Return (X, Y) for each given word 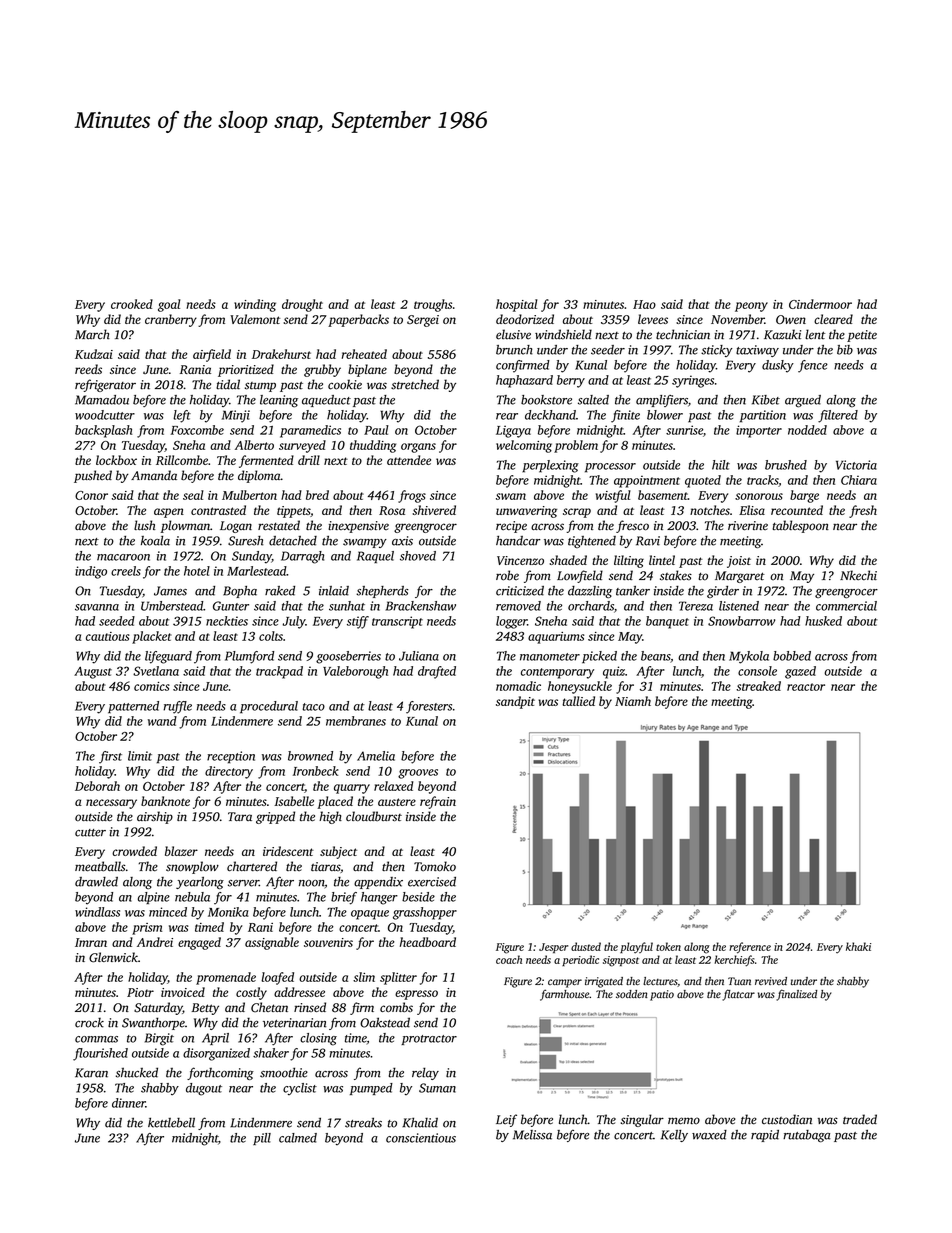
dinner (129, 1103)
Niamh (633, 701)
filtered (838, 416)
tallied (578, 701)
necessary (111, 804)
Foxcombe (197, 430)
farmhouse (564, 995)
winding (255, 305)
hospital (516, 305)
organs (418, 448)
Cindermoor (820, 304)
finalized (797, 995)
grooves (418, 774)
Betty (205, 1009)
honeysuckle (580, 687)
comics (152, 686)
